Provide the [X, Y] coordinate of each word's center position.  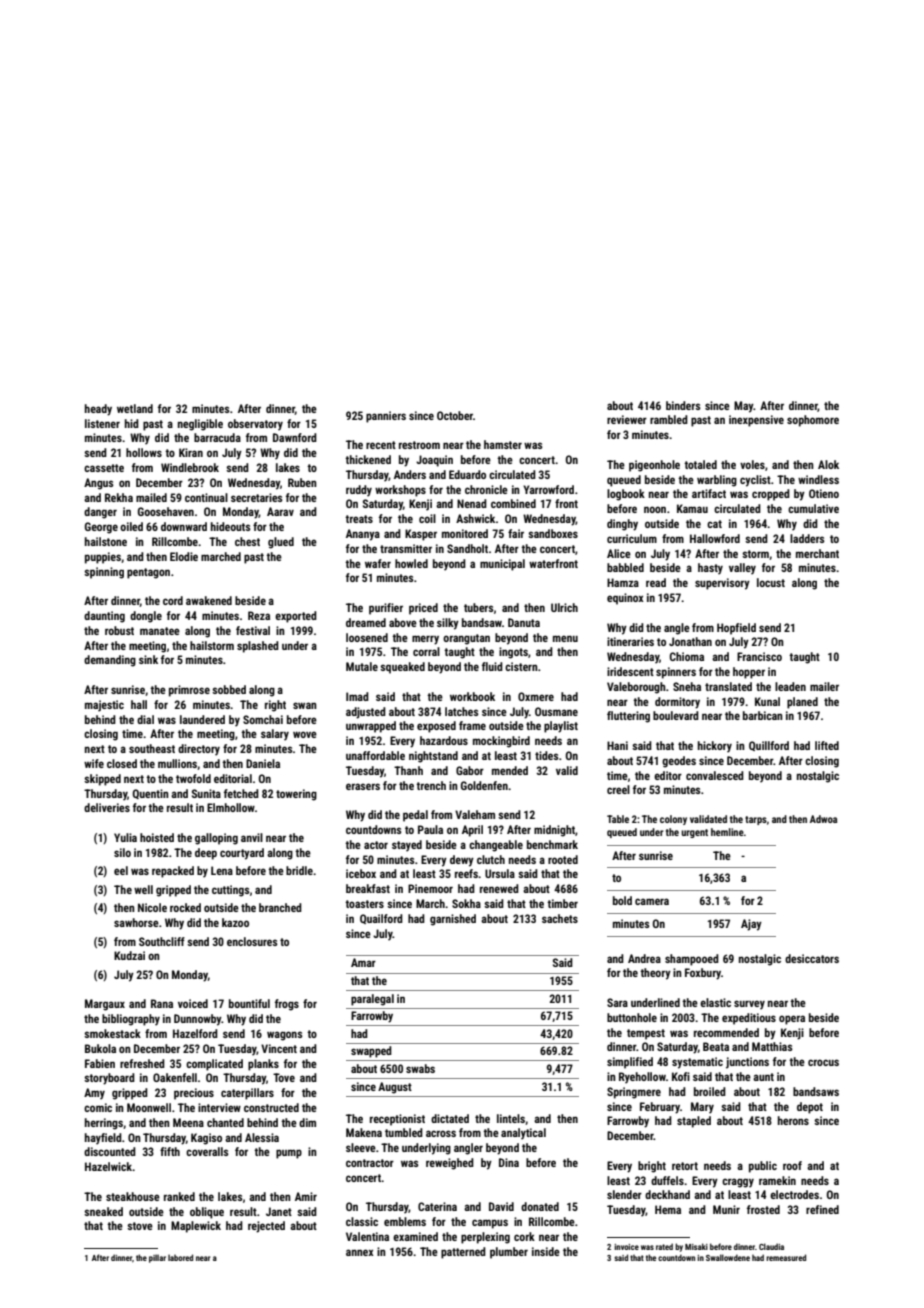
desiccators [812, 958]
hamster [503, 444]
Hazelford [195, 1033]
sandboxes [553, 533]
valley [742, 569]
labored [180, 1257]
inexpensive [756, 421]
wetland [135, 408]
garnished [453, 920]
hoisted [157, 837]
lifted [827, 745]
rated [664, 1246]
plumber [509, 1253]
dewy [462, 861]
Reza [259, 615]
